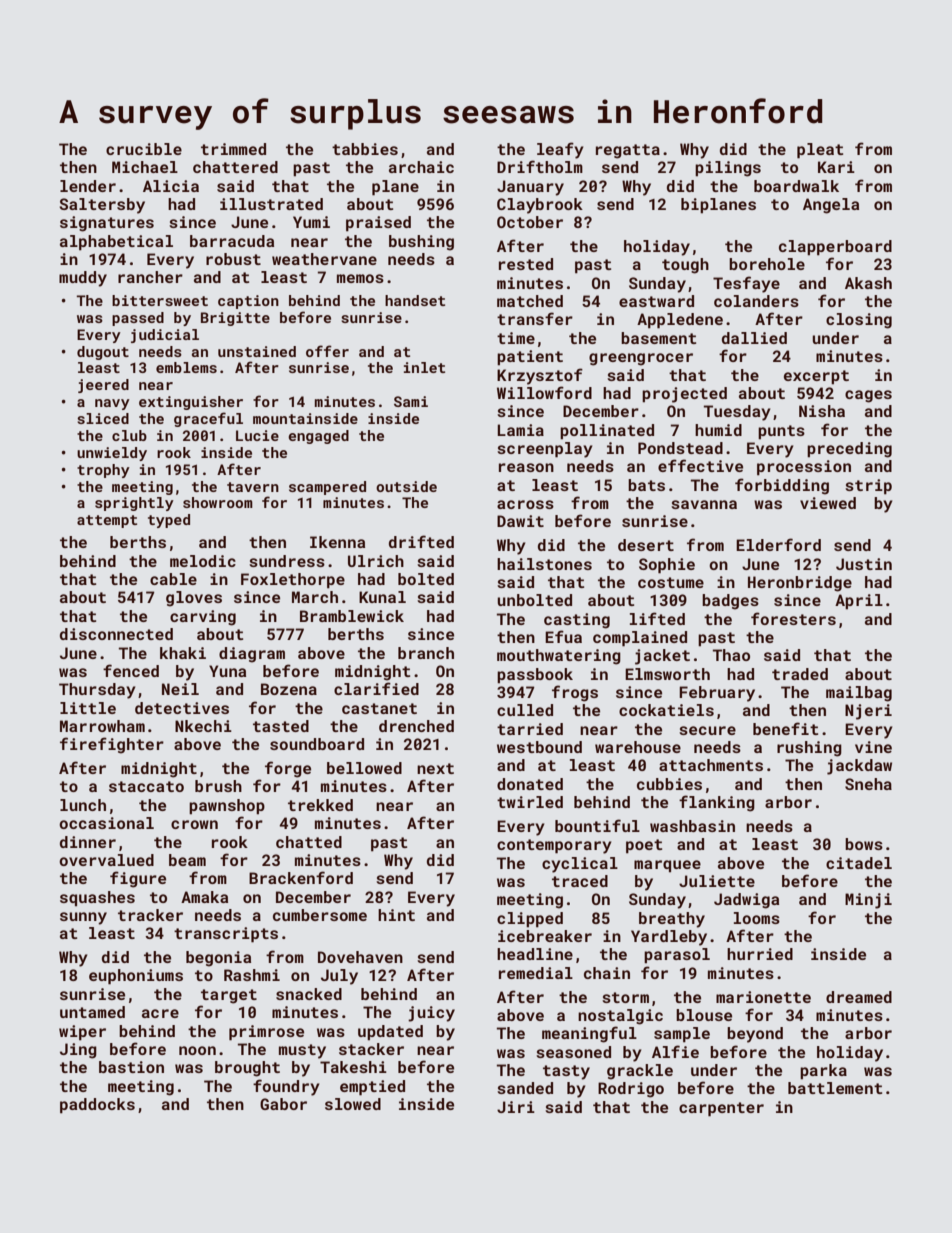  I want to click on April, so click(859, 602).
